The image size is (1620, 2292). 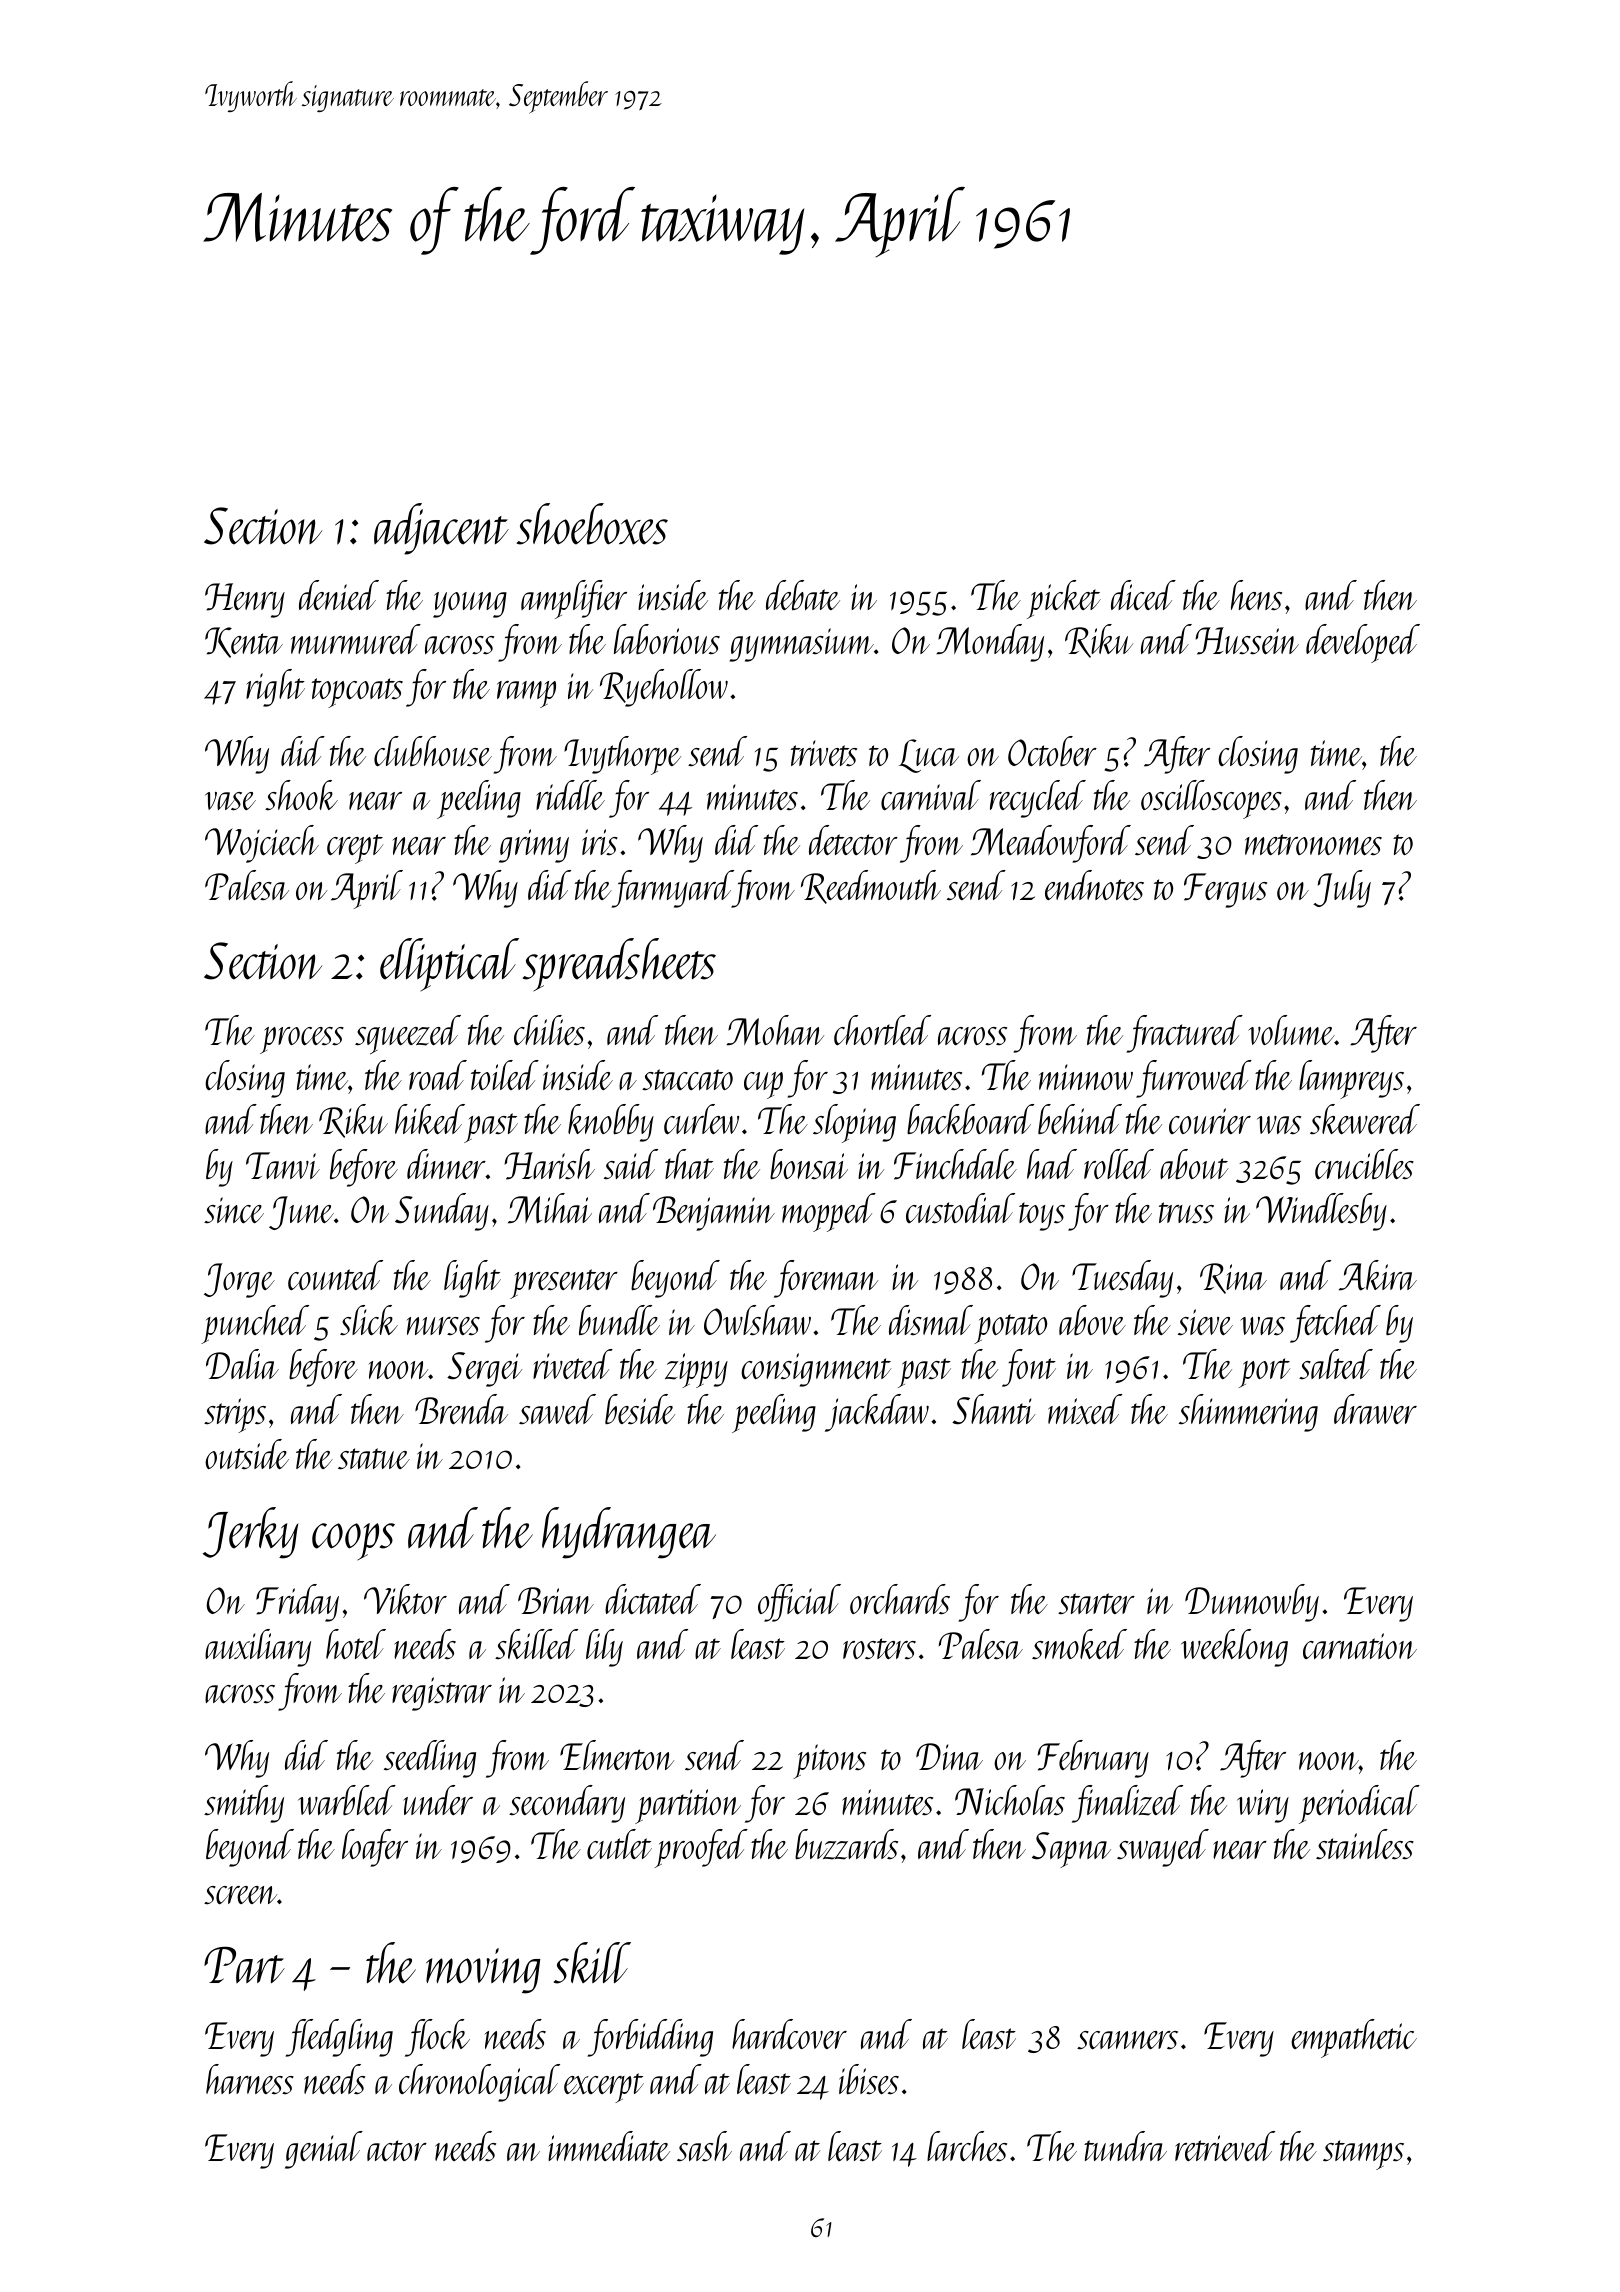 What do you see at coordinates (1363, 643) in the page?
I see `developed` at bounding box center [1363, 643].
